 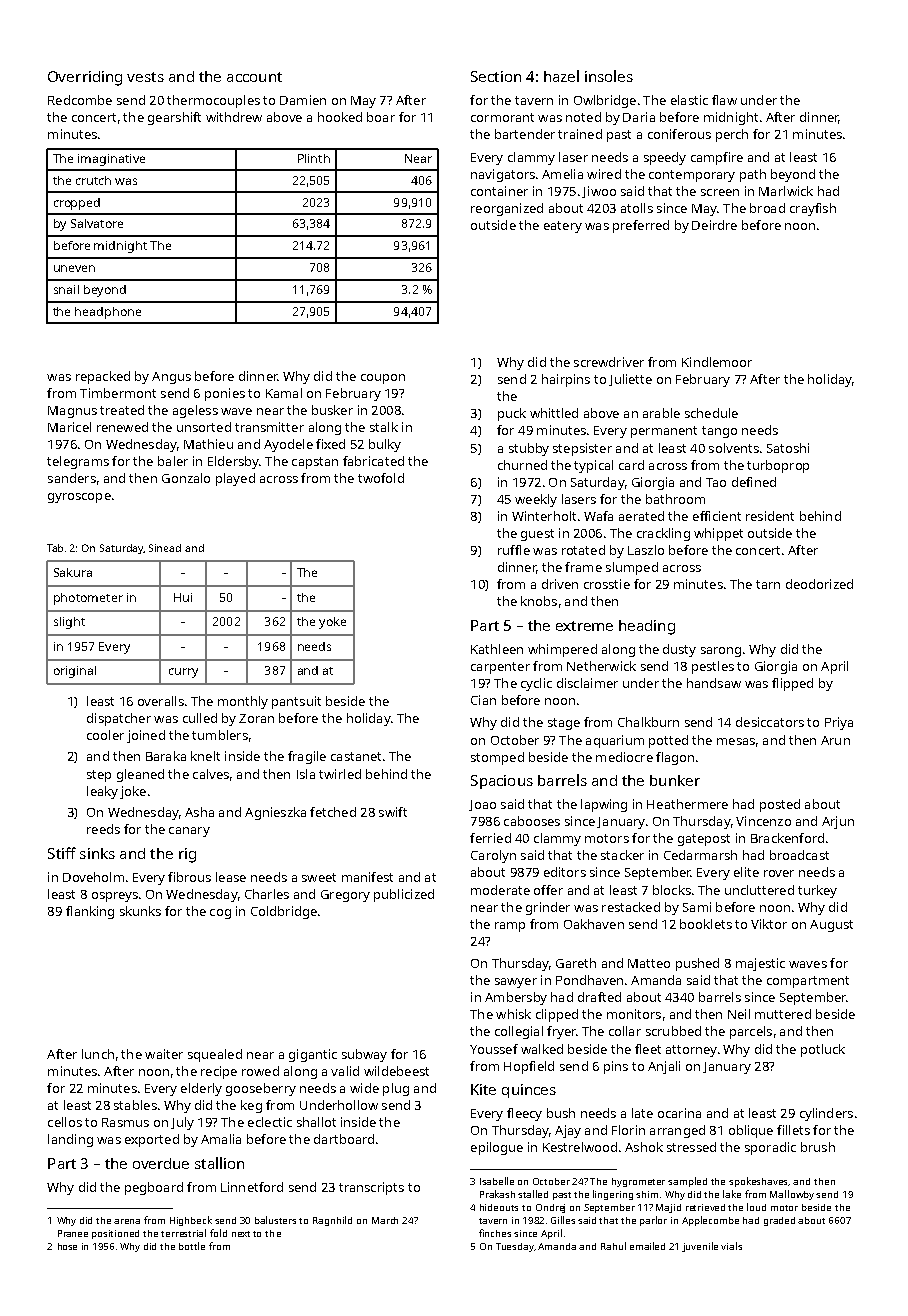 I want to click on fetched, so click(x=333, y=812).
